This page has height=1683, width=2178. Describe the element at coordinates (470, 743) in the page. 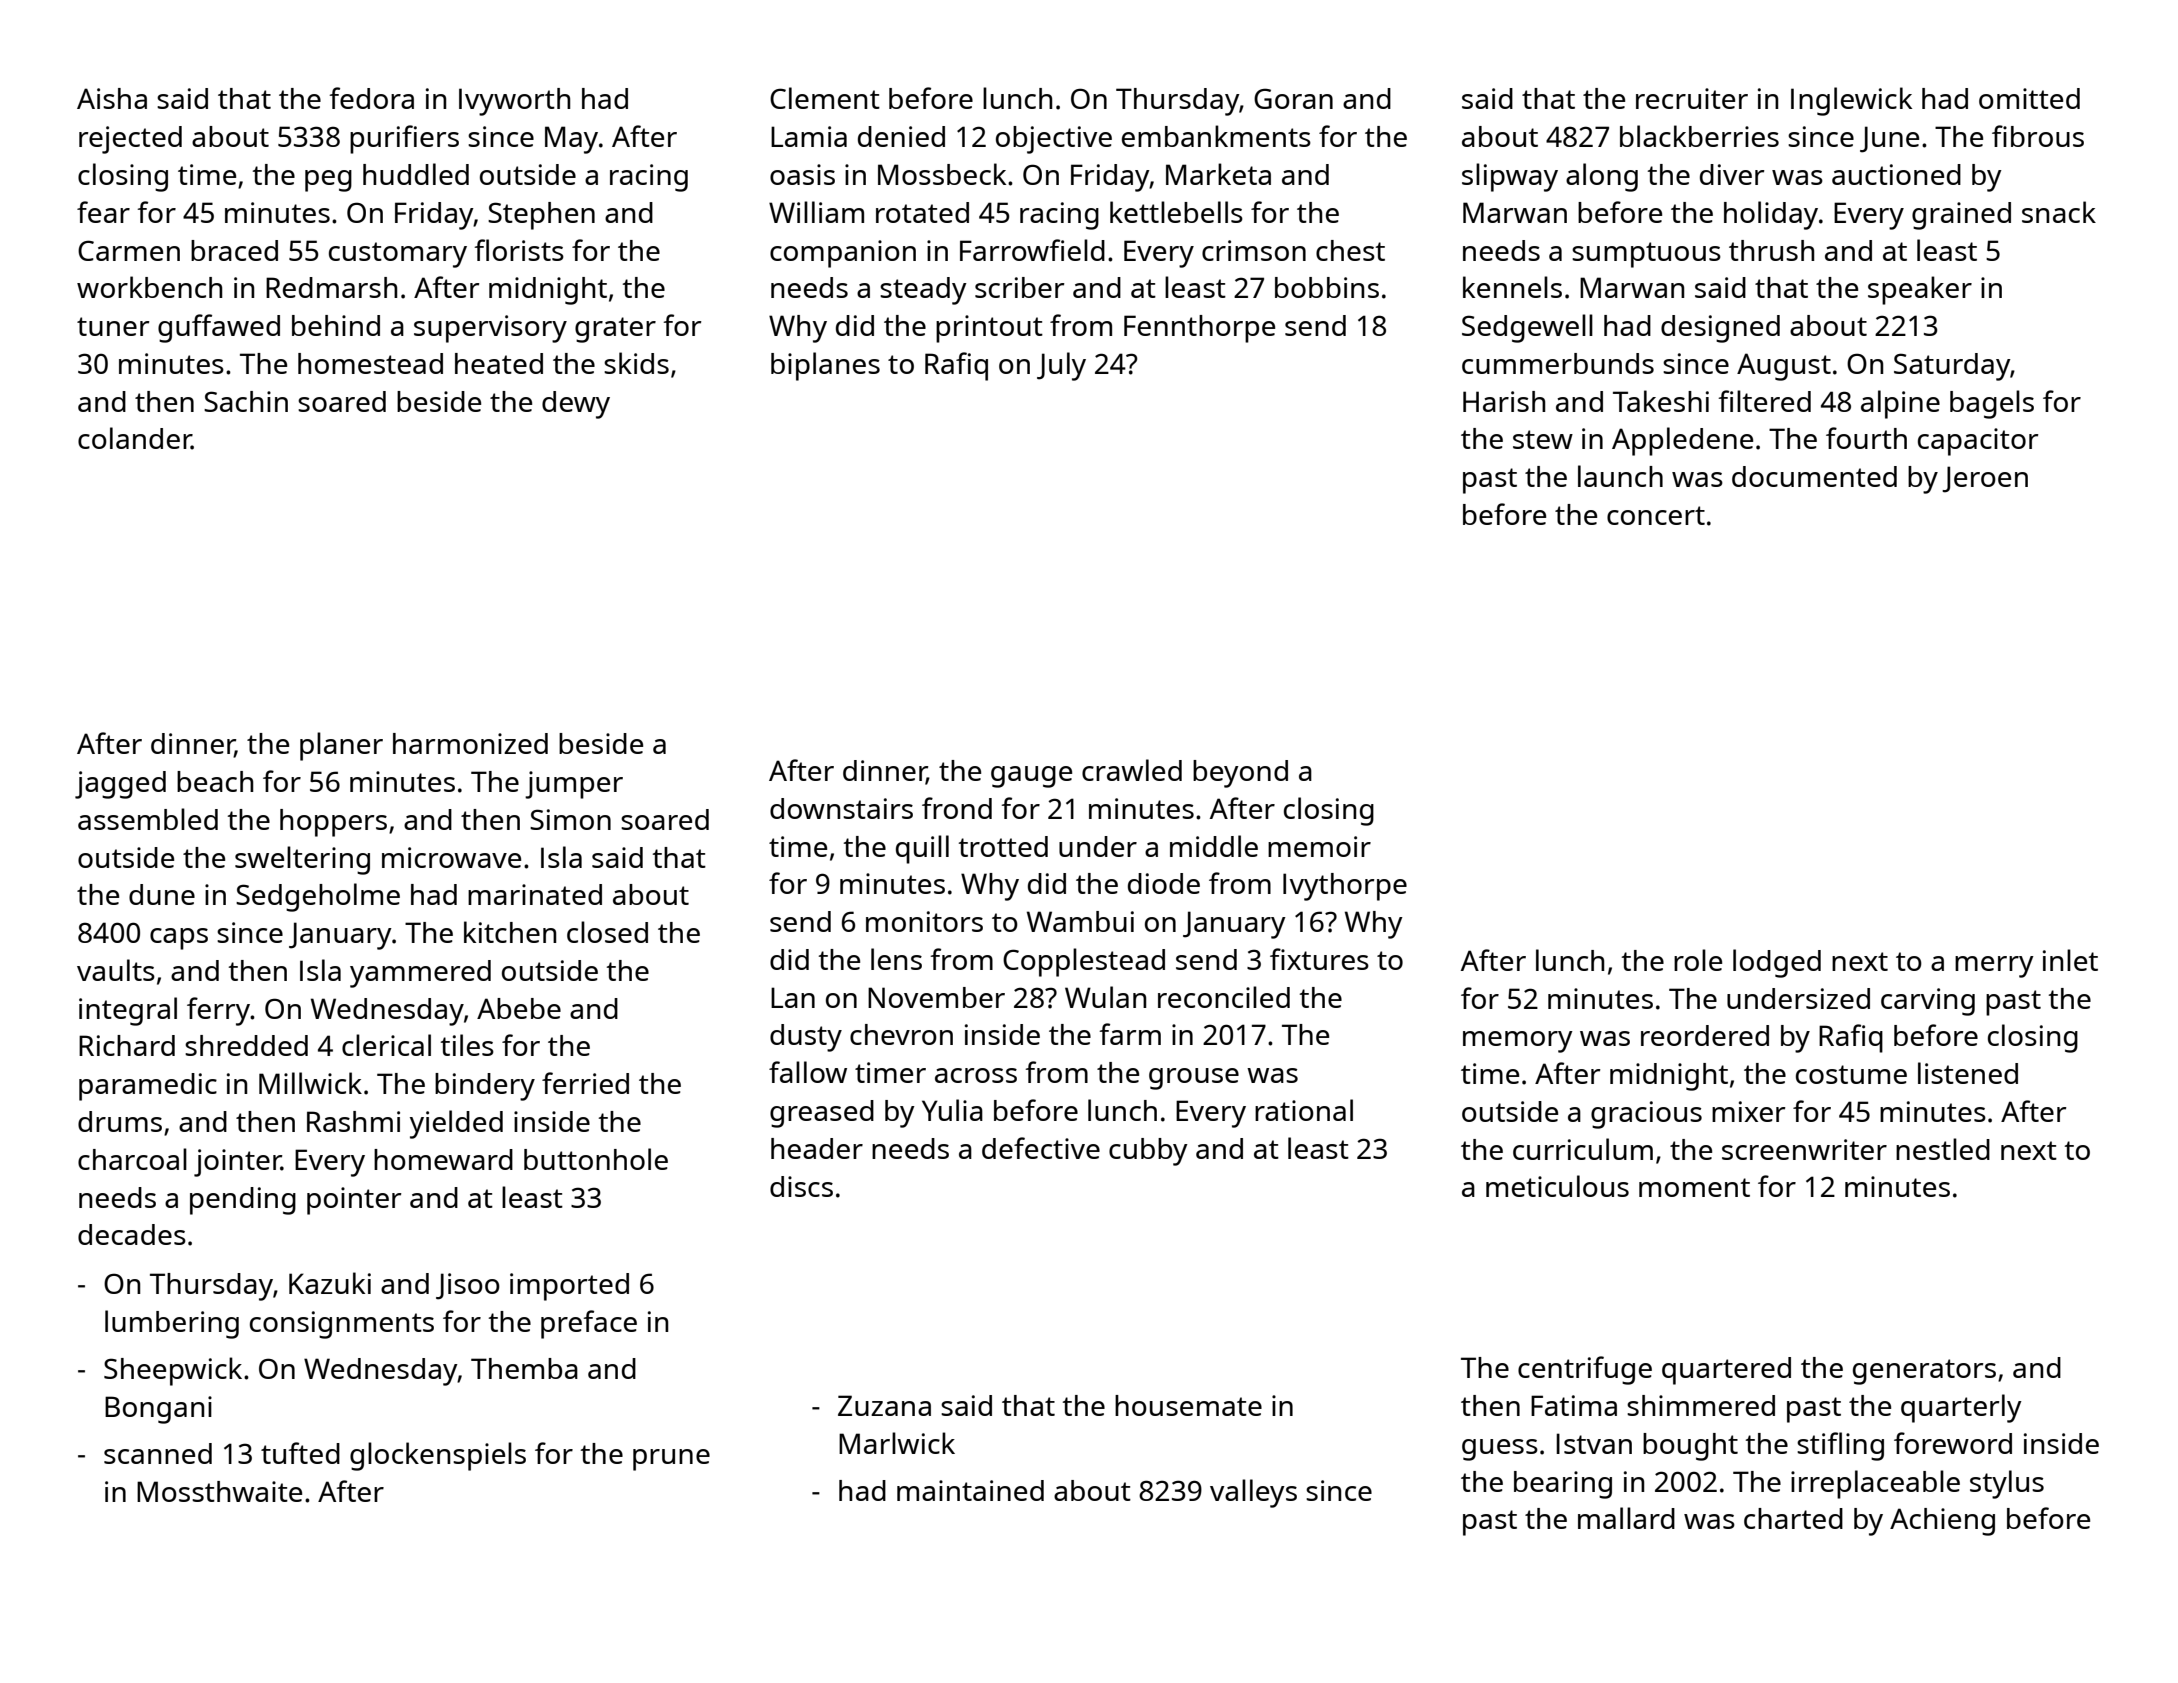

I see `harmonized` at that location.
